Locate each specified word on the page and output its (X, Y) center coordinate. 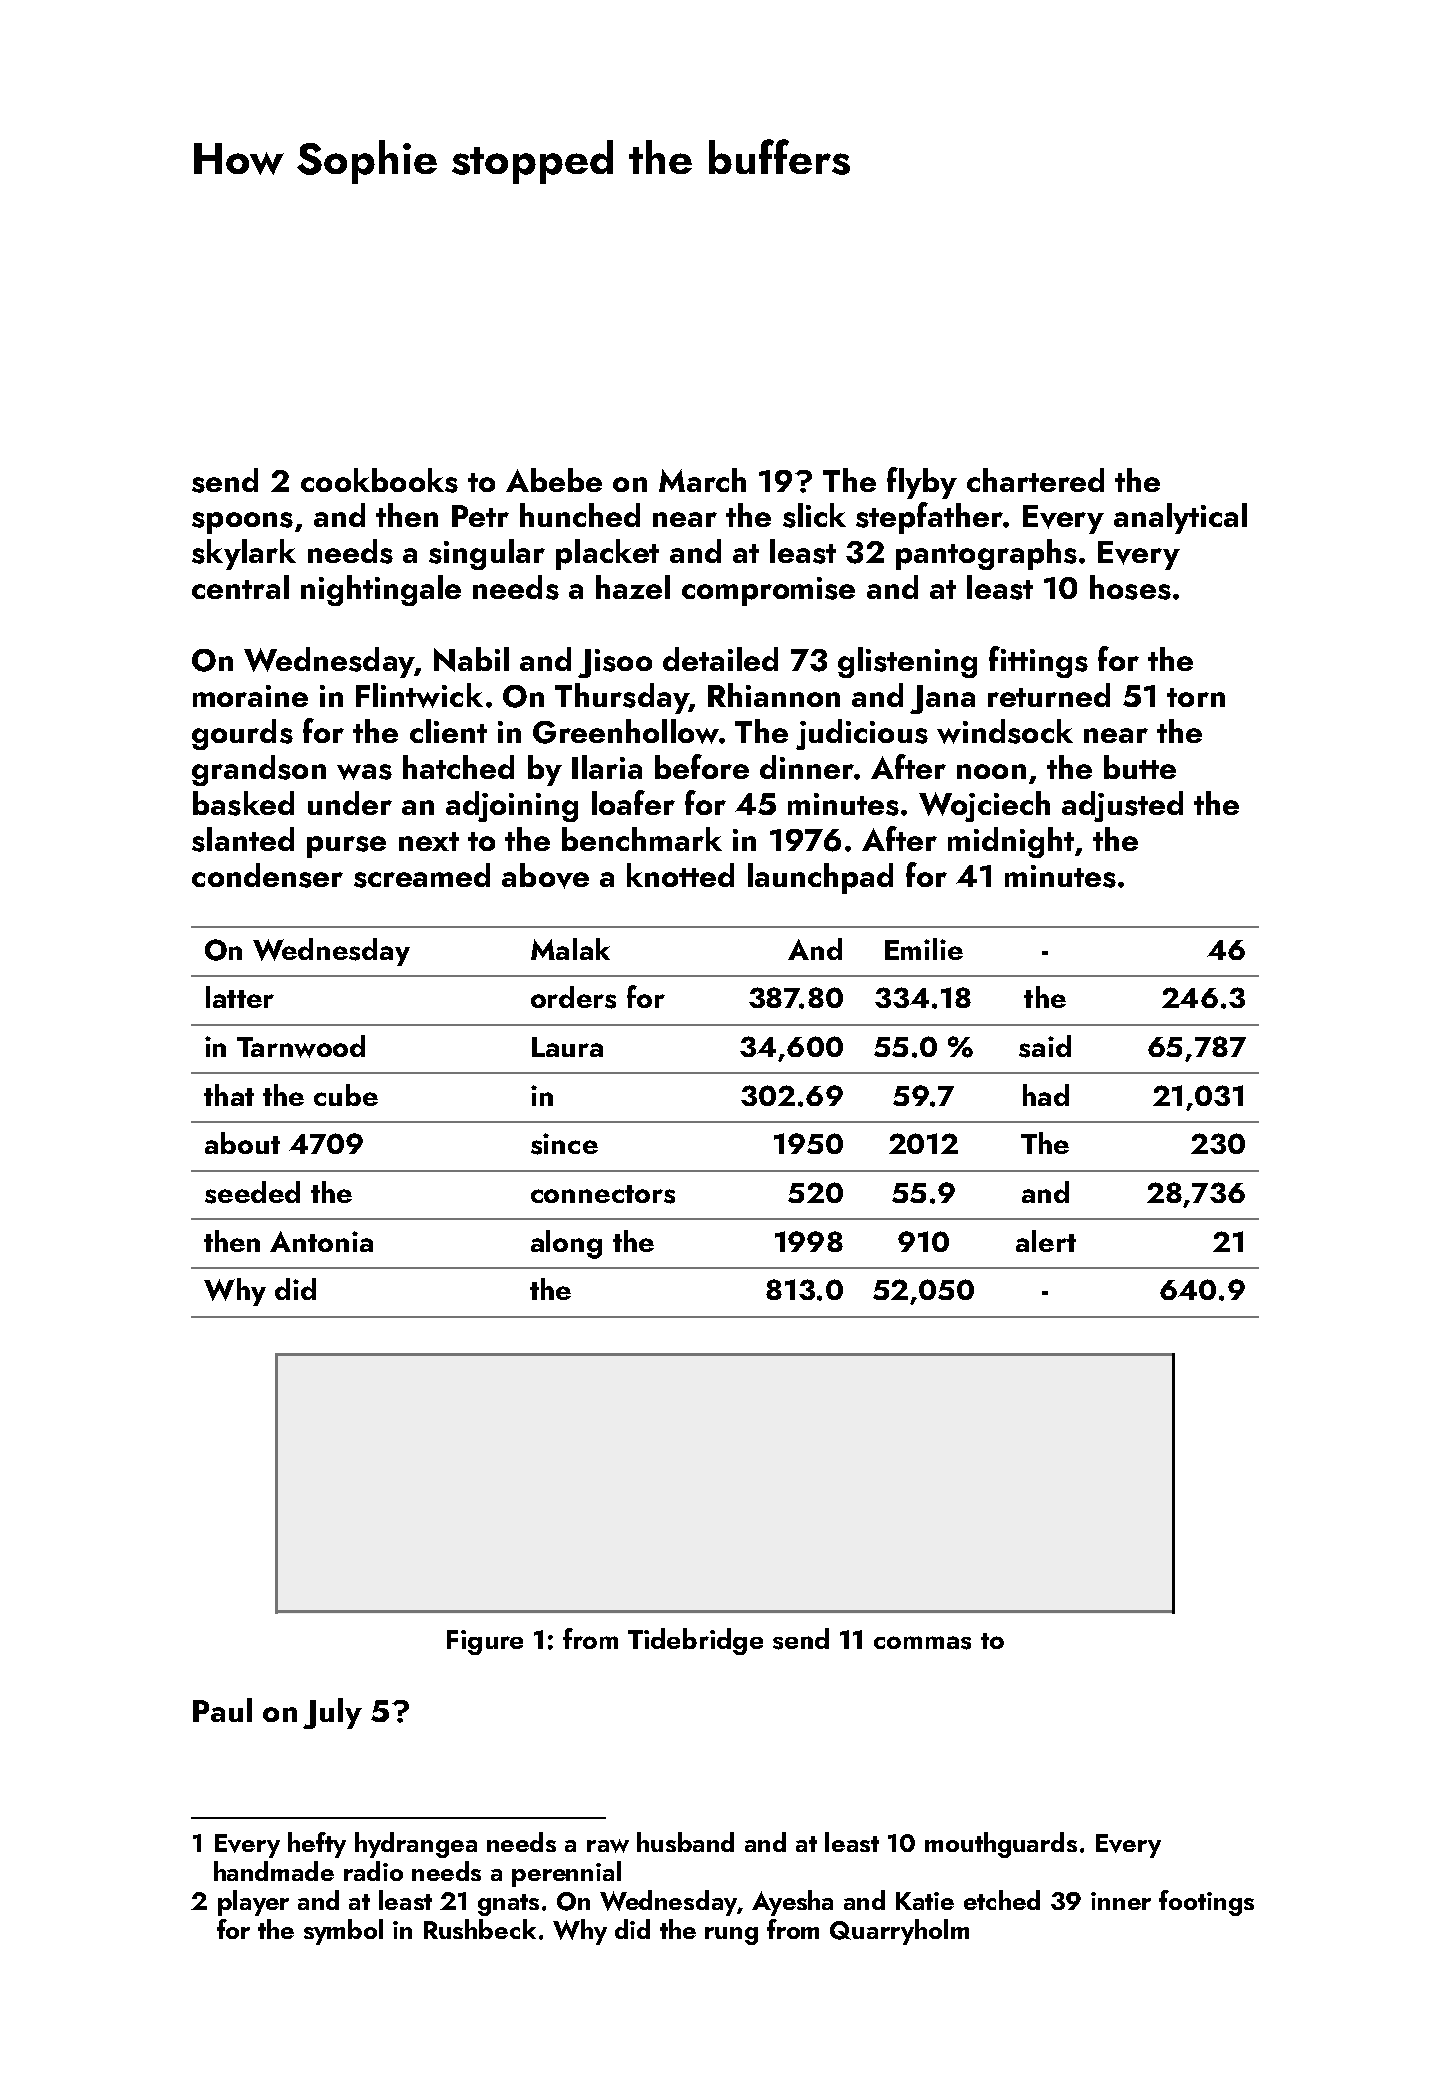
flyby (922, 483)
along (566, 1244)
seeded (252, 1192)
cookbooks (379, 480)
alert (1046, 1241)
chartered (1035, 480)
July (332, 1713)
